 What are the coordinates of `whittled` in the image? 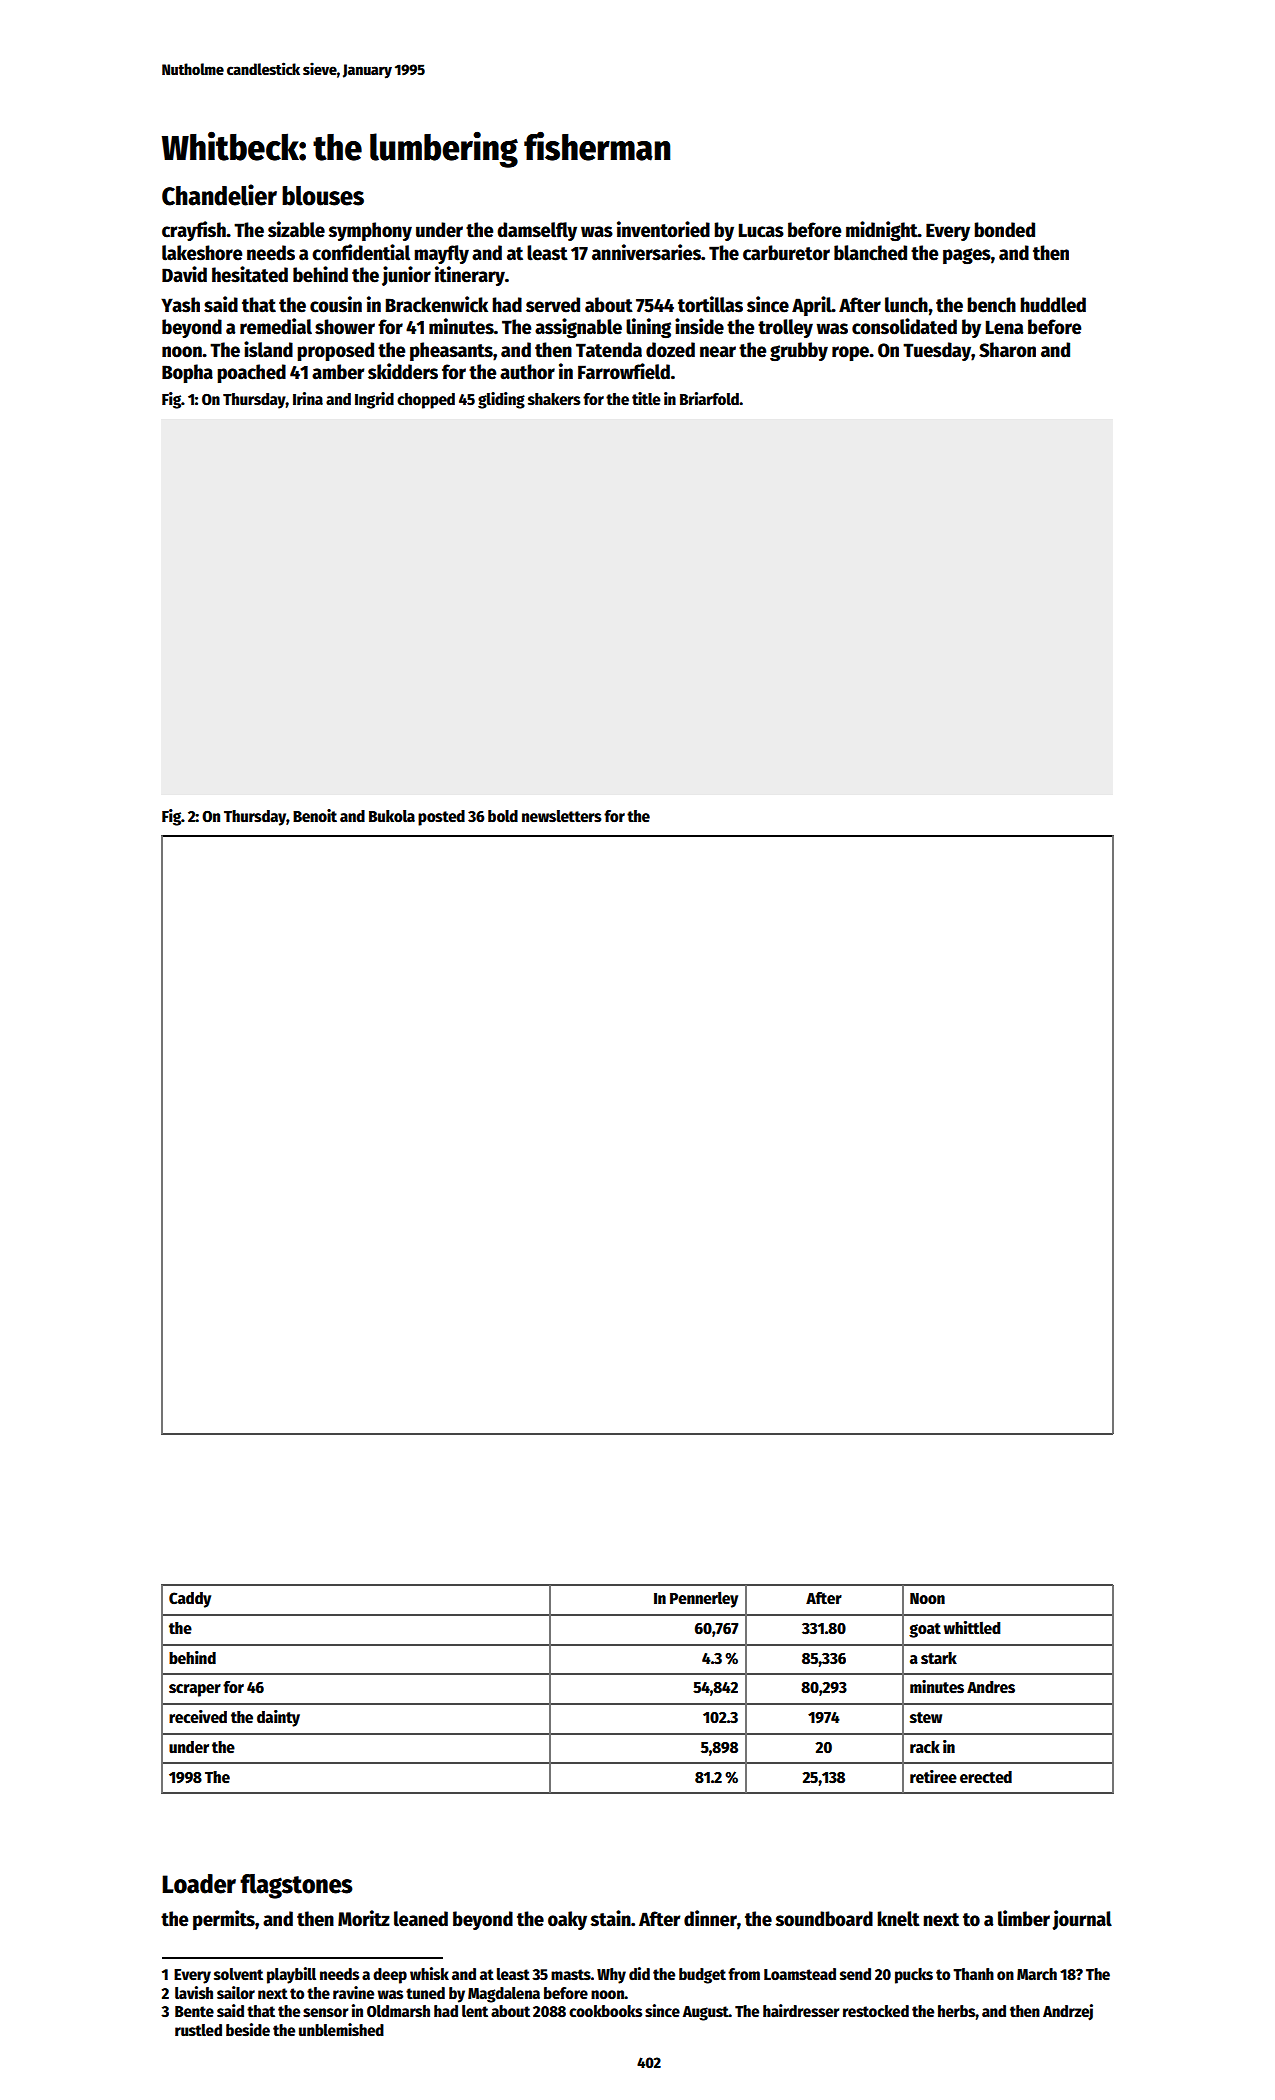 It's located at (972, 1628).
